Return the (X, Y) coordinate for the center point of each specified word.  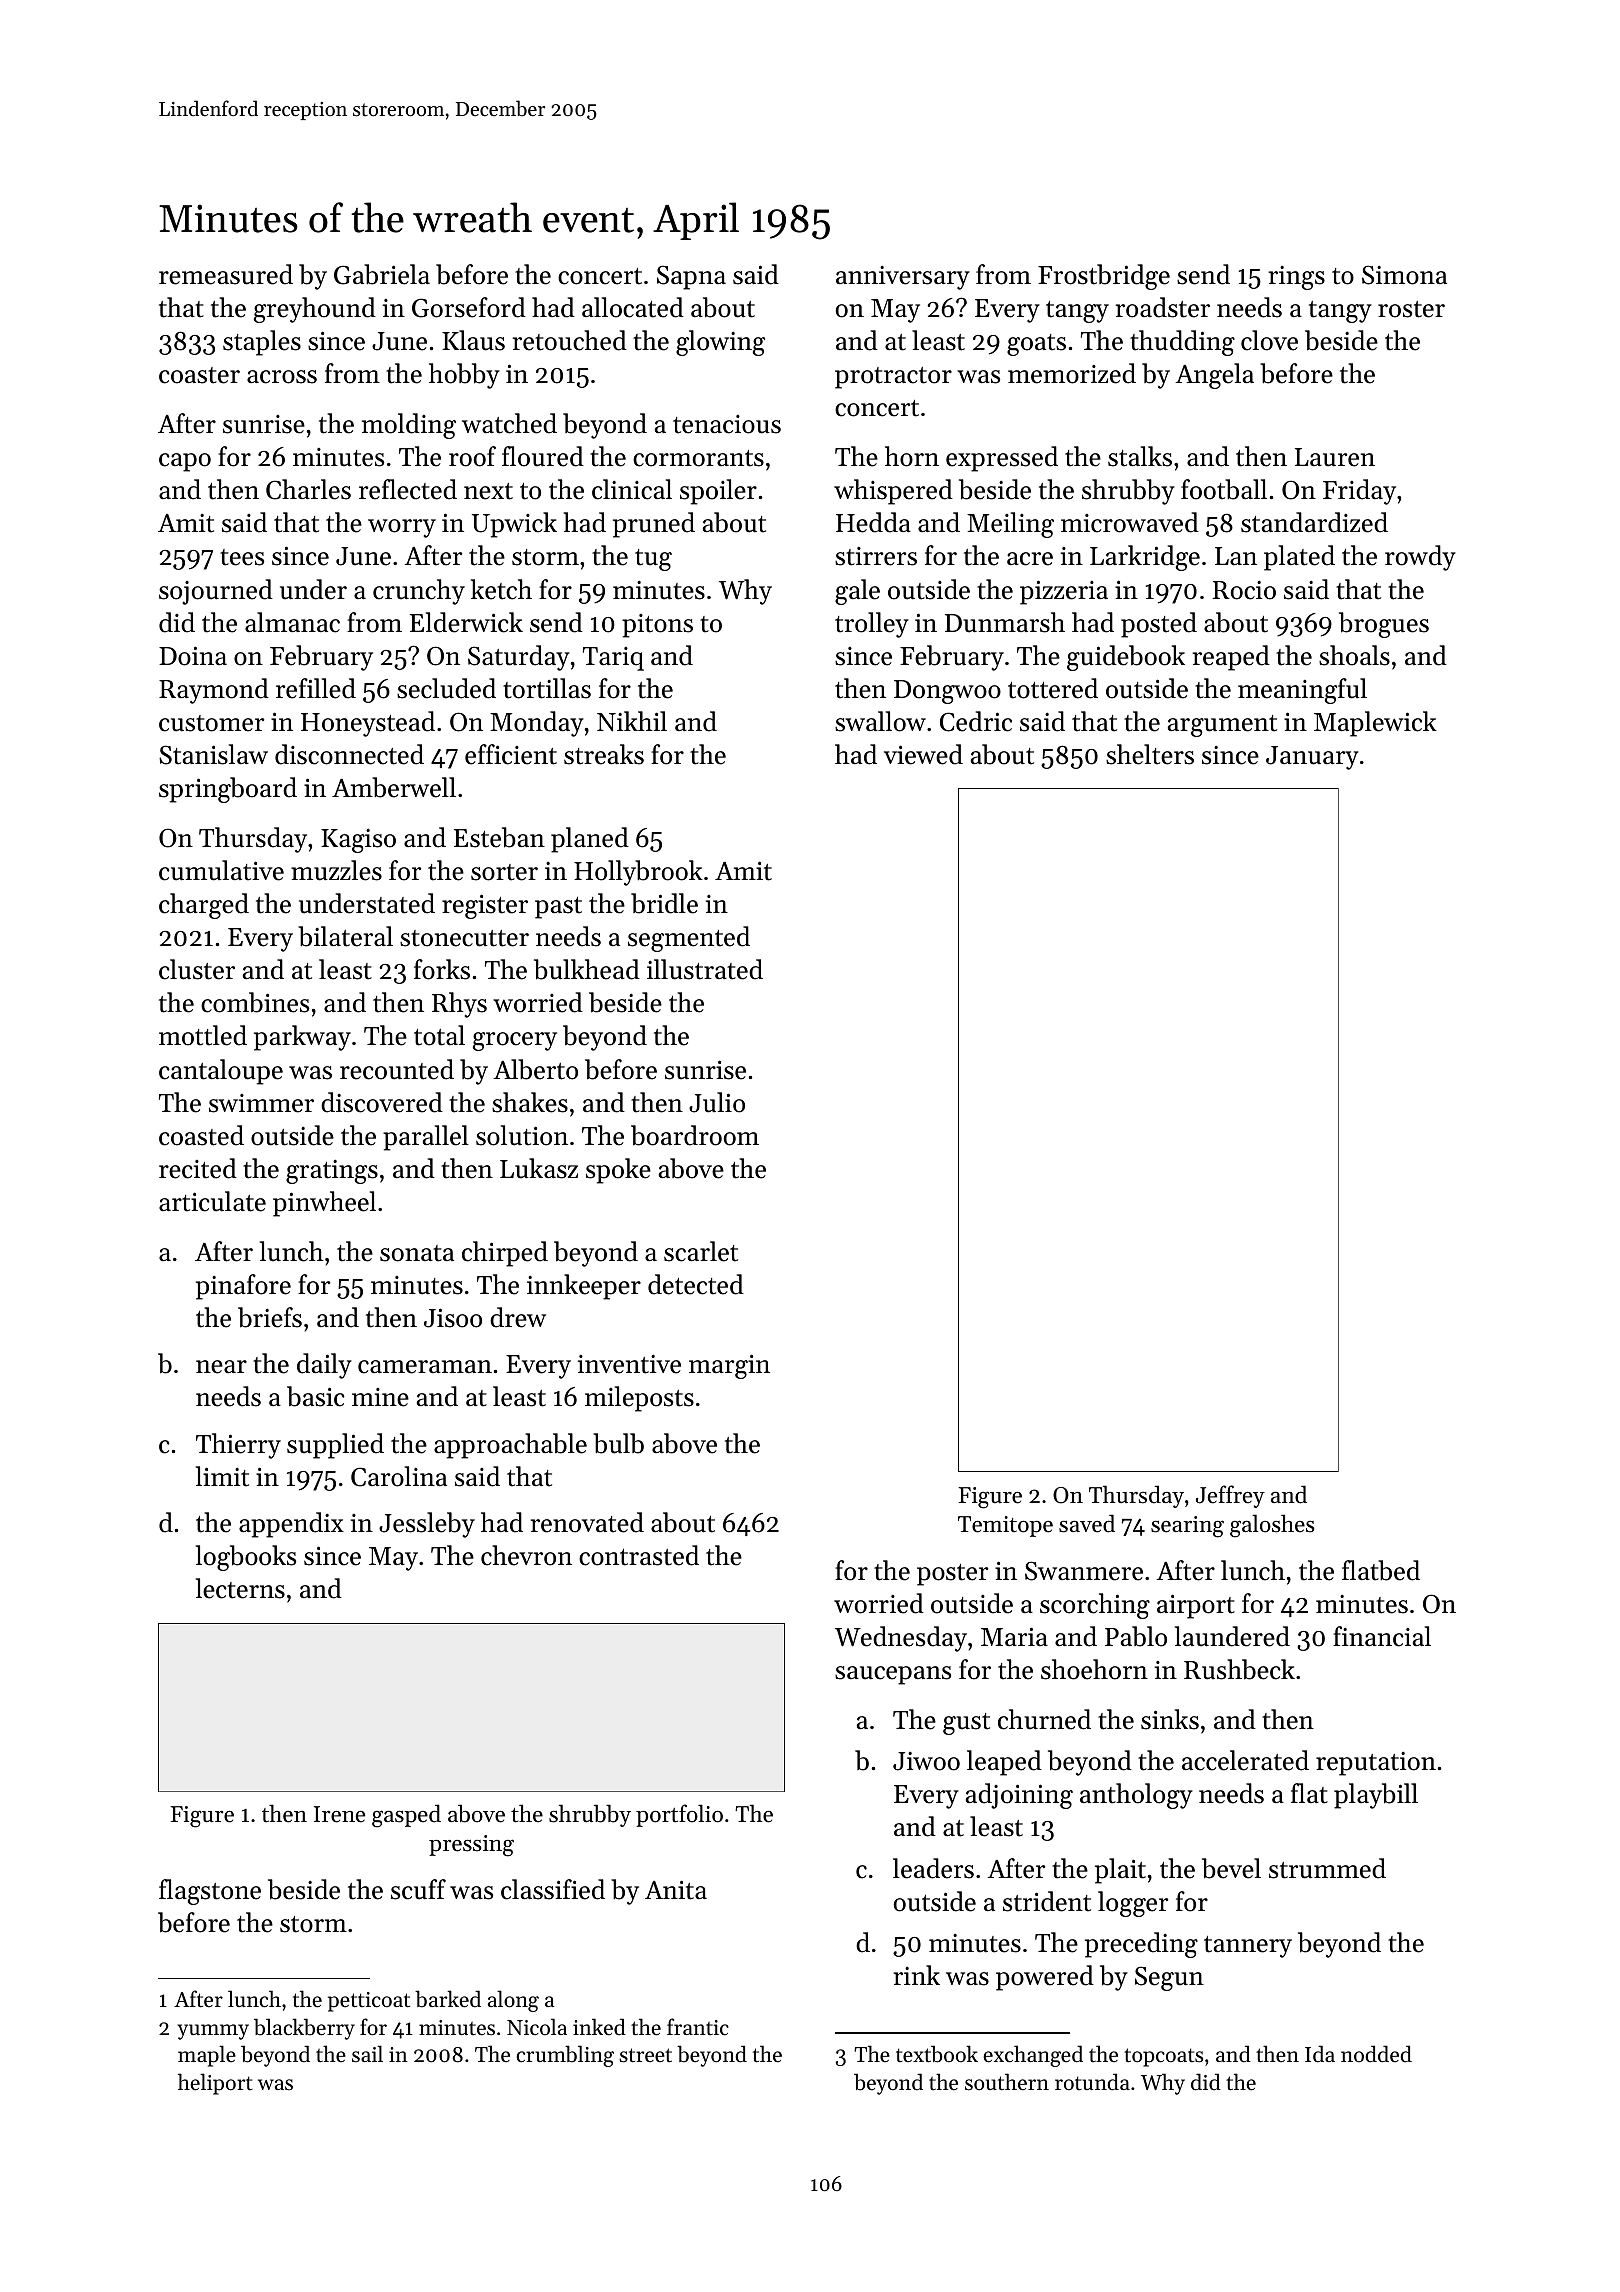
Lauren (1335, 457)
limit (222, 1476)
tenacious (727, 424)
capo (185, 462)
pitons (657, 626)
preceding (1141, 1945)
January (1312, 758)
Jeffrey (1230, 1496)
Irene (339, 1814)
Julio (717, 1102)
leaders (933, 1868)
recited (198, 1168)
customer (211, 723)
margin (729, 1366)
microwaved (1130, 522)
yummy (213, 2032)
